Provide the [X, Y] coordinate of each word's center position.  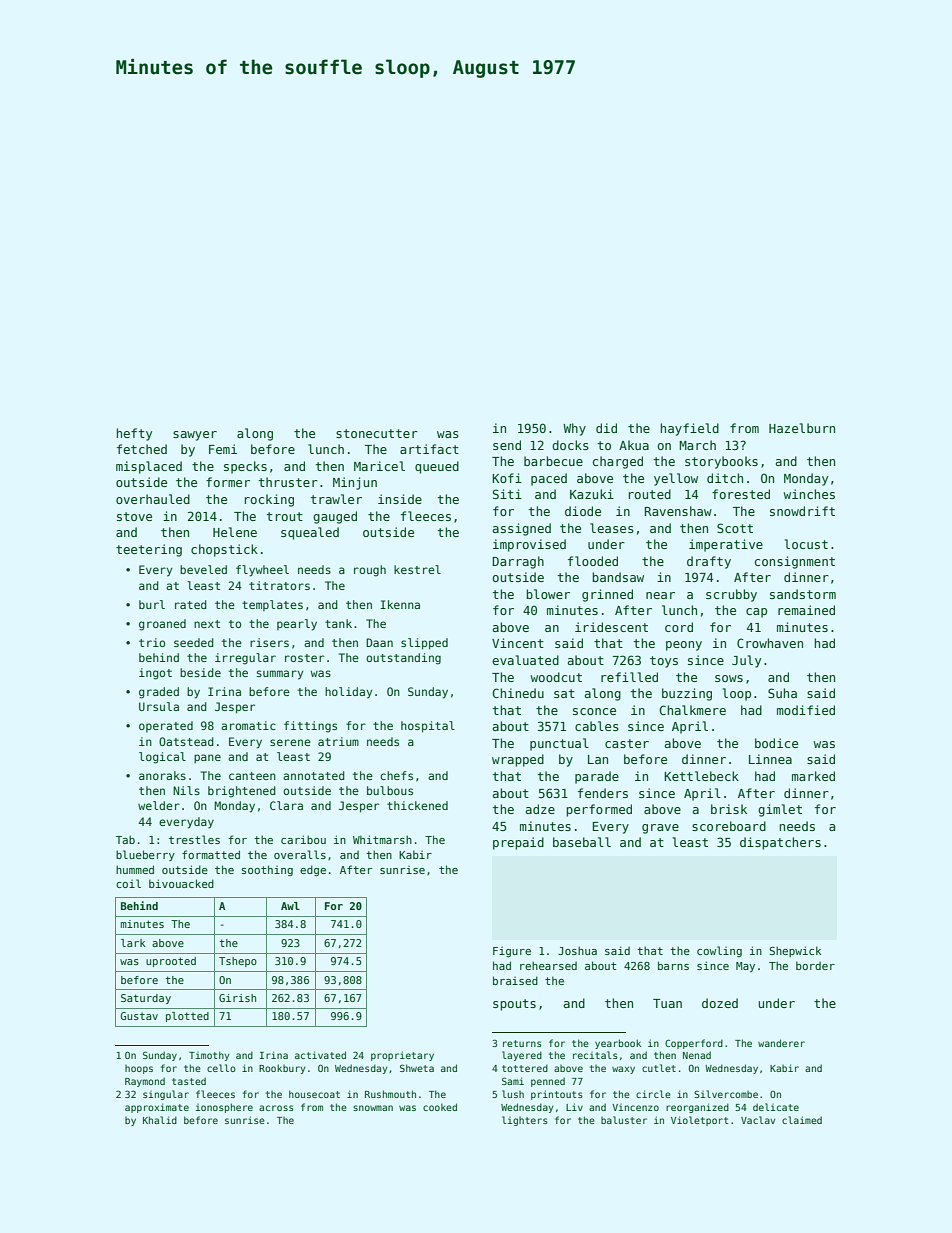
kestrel [417, 569]
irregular [245, 659]
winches [809, 494]
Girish [237, 998]
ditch [725, 478]
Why [574, 429]
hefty [134, 434]
